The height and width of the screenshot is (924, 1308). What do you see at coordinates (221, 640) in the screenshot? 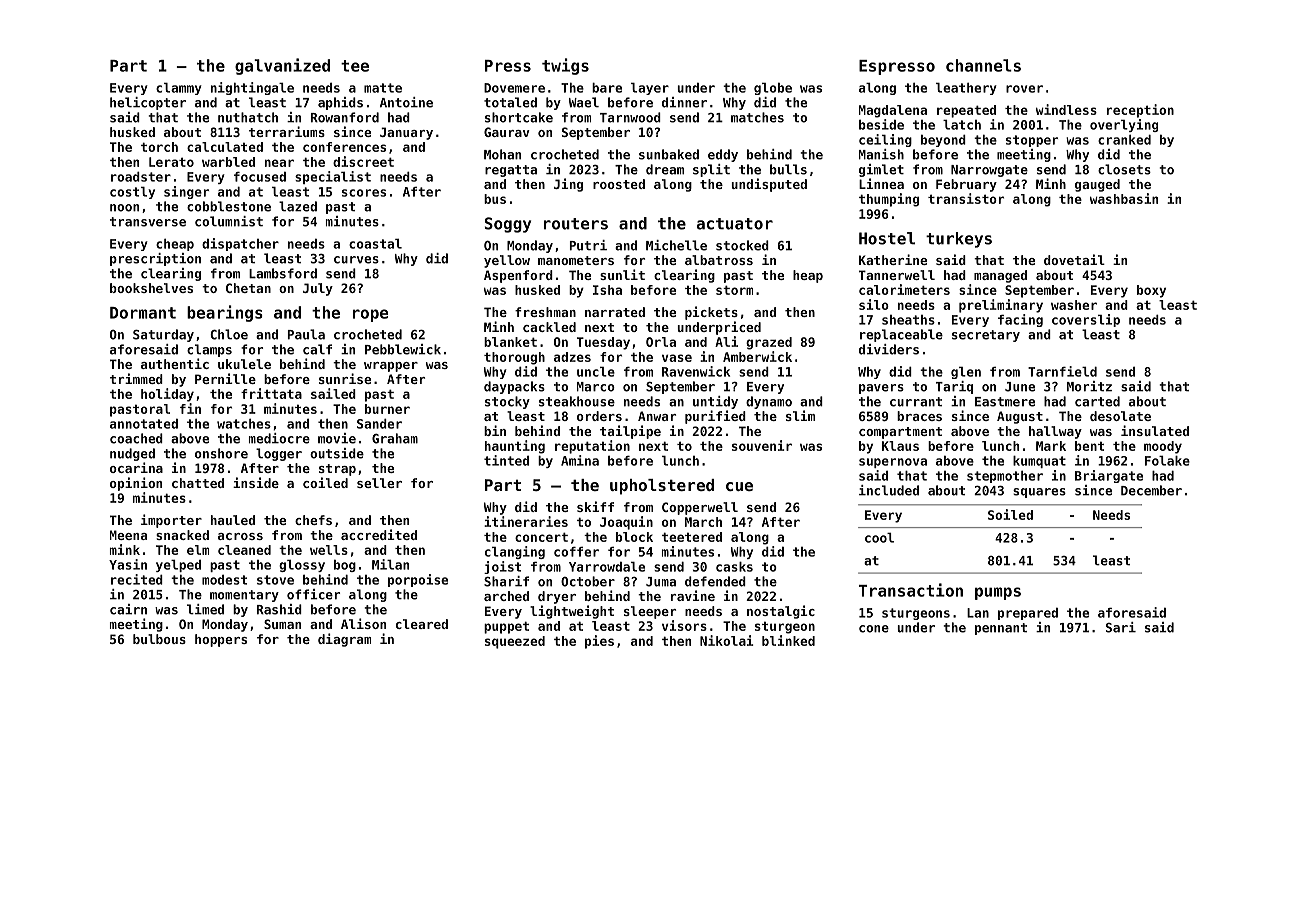
I see `hoppers` at bounding box center [221, 640].
